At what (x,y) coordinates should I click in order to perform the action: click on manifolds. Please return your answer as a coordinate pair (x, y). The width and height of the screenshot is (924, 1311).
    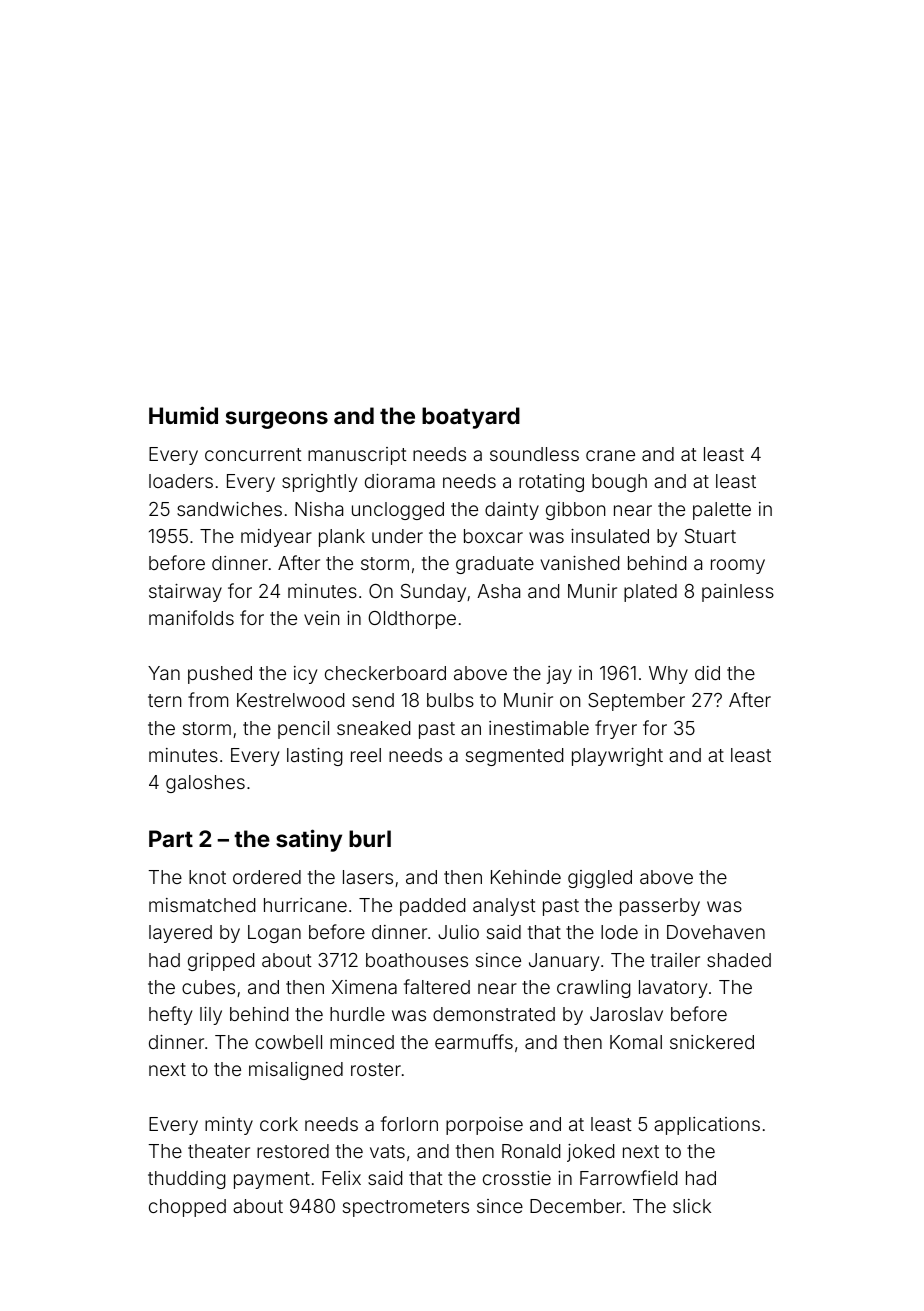
    Looking at the image, I should click on (191, 617).
